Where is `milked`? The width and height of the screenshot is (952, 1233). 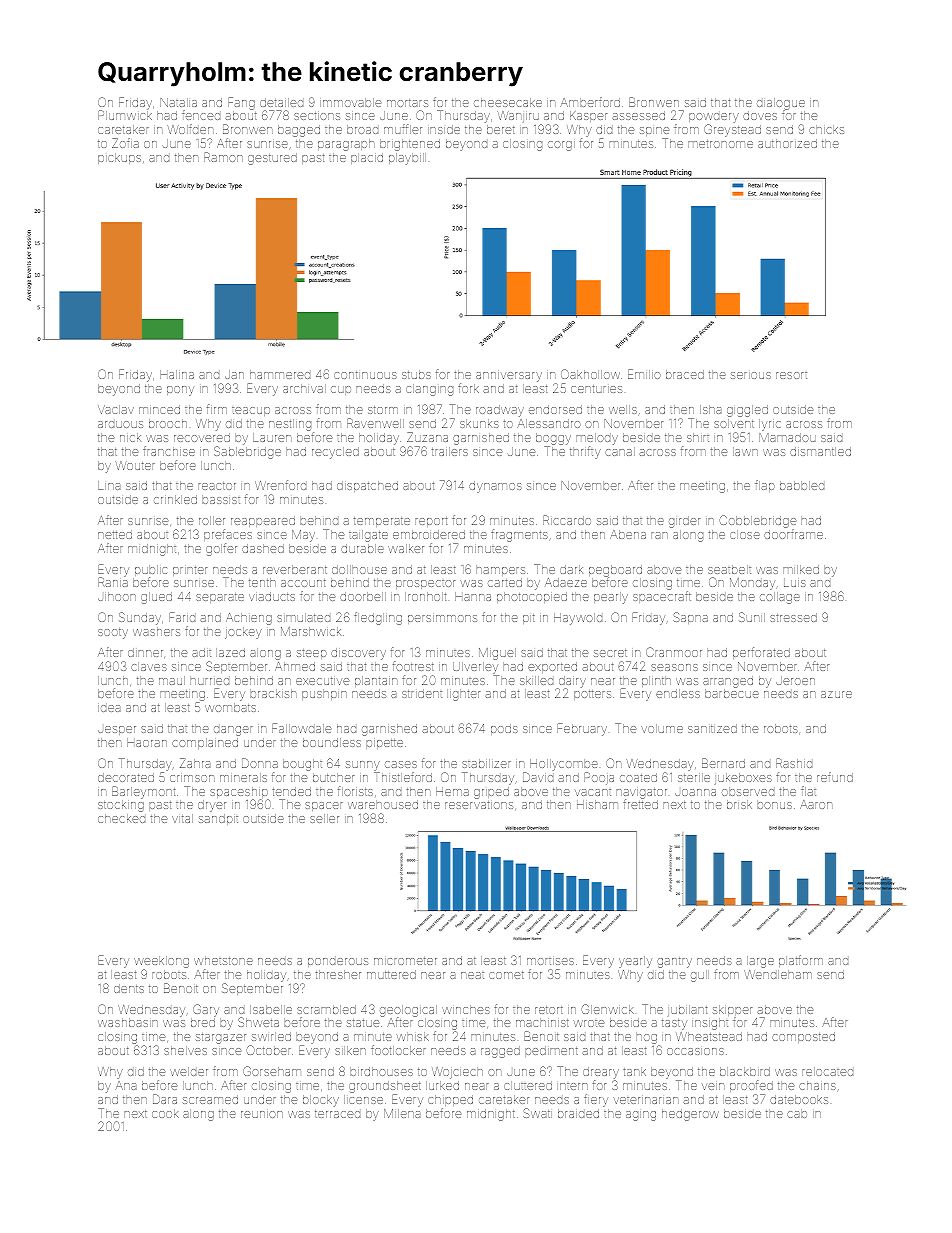
milked is located at coordinates (801, 569).
